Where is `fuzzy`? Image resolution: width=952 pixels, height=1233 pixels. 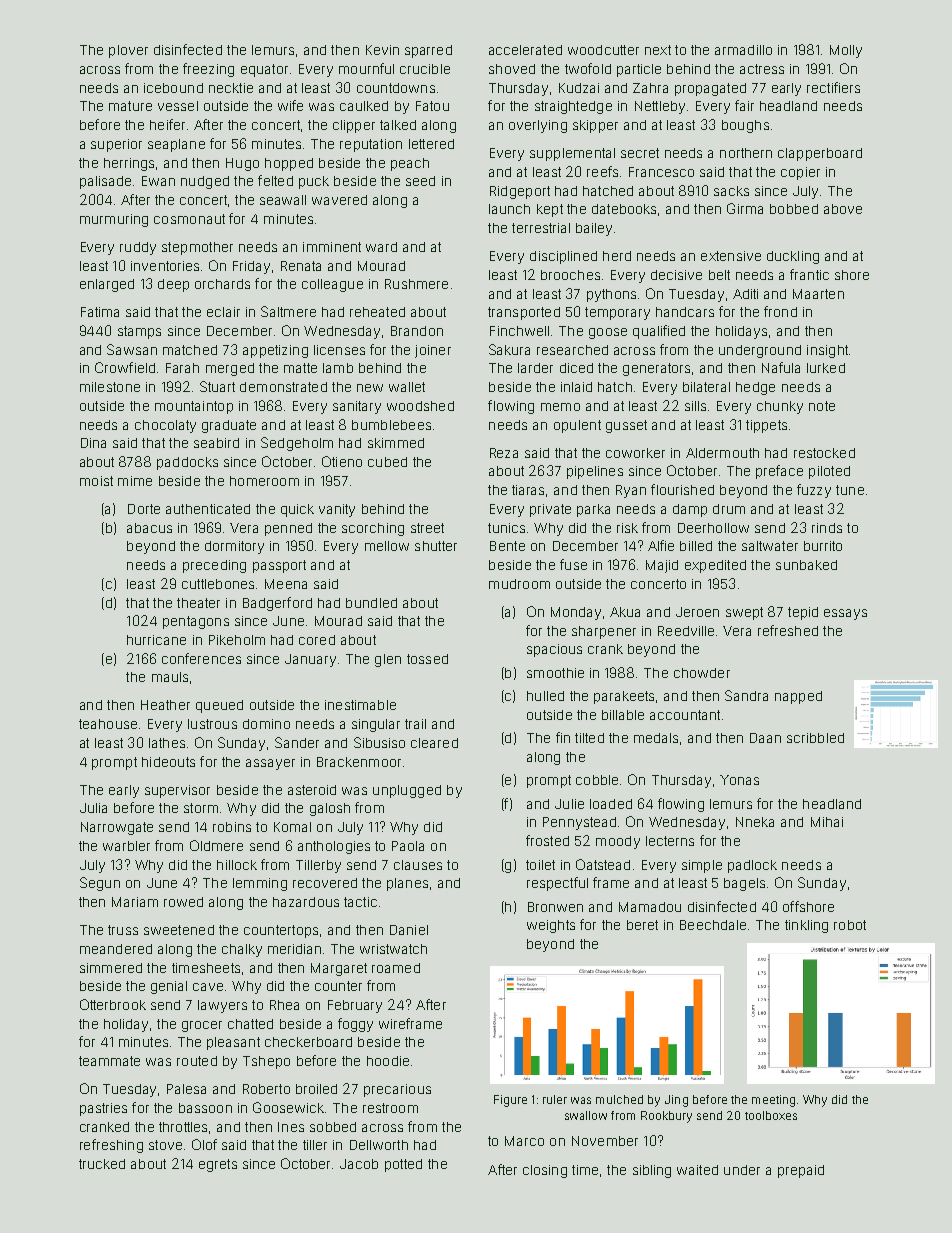 fuzzy is located at coordinates (814, 491).
